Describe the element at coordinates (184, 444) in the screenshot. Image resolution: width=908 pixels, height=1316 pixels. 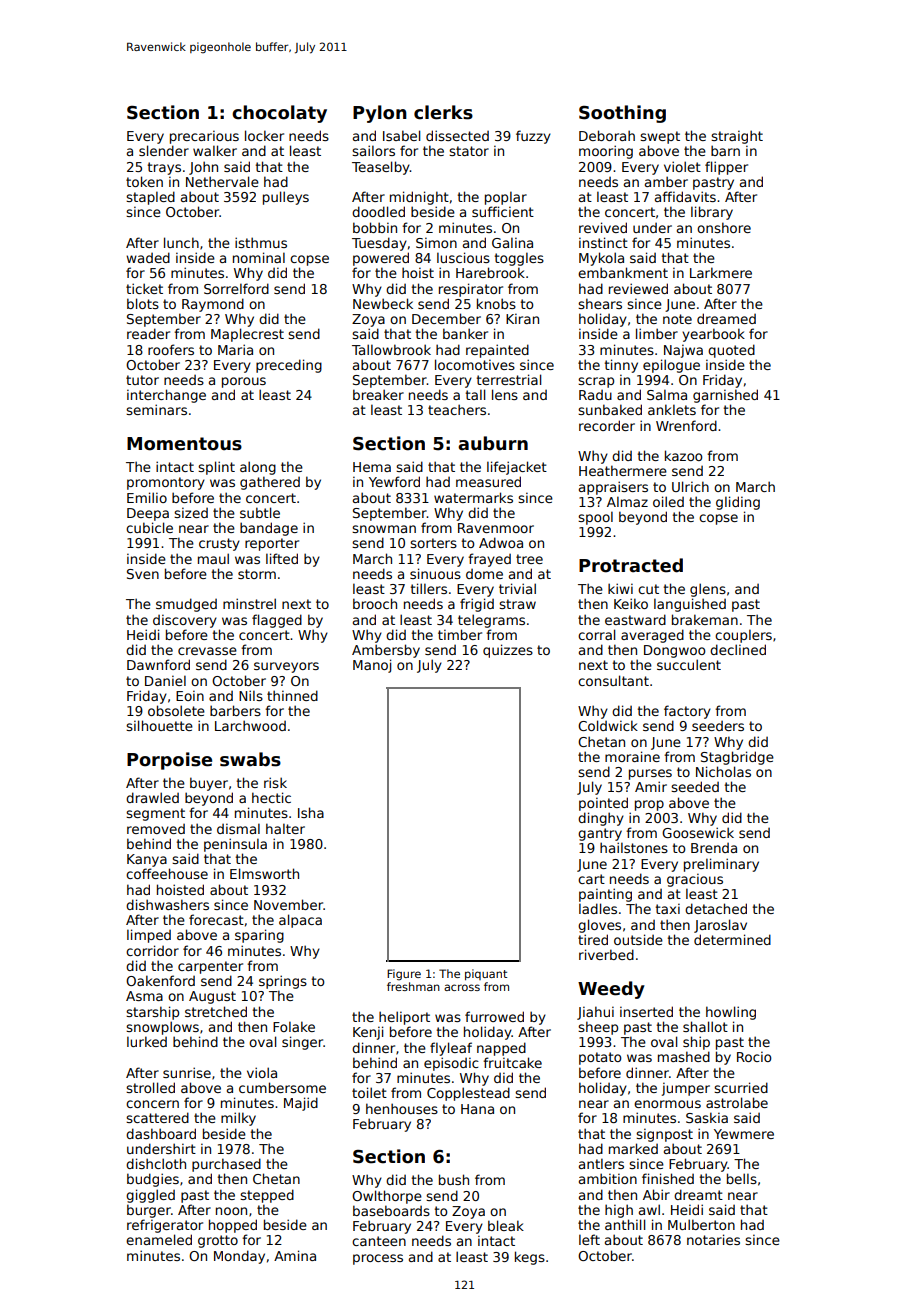
I see `Momentous` at that location.
